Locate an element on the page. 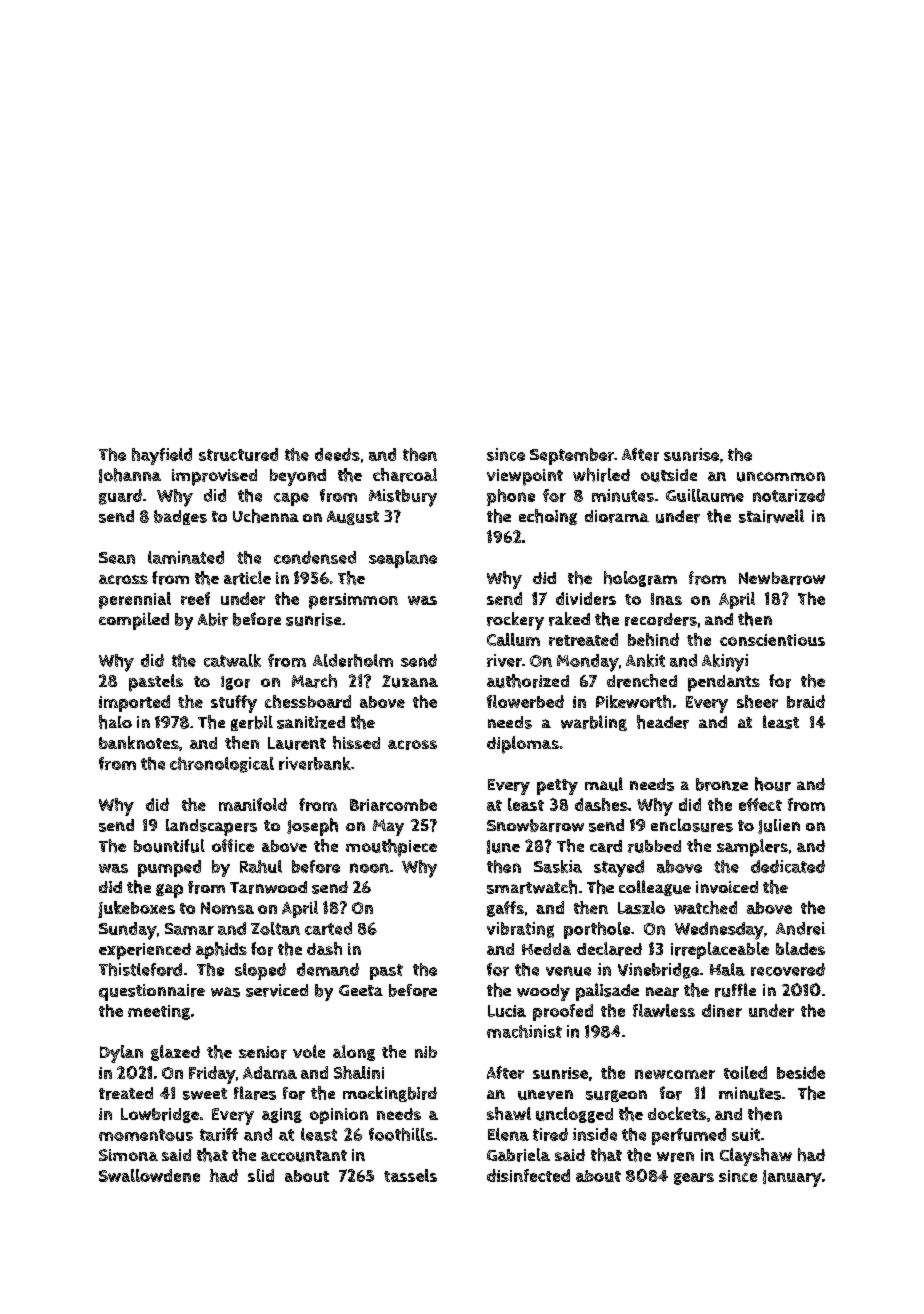  dividers is located at coordinates (586, 598).
